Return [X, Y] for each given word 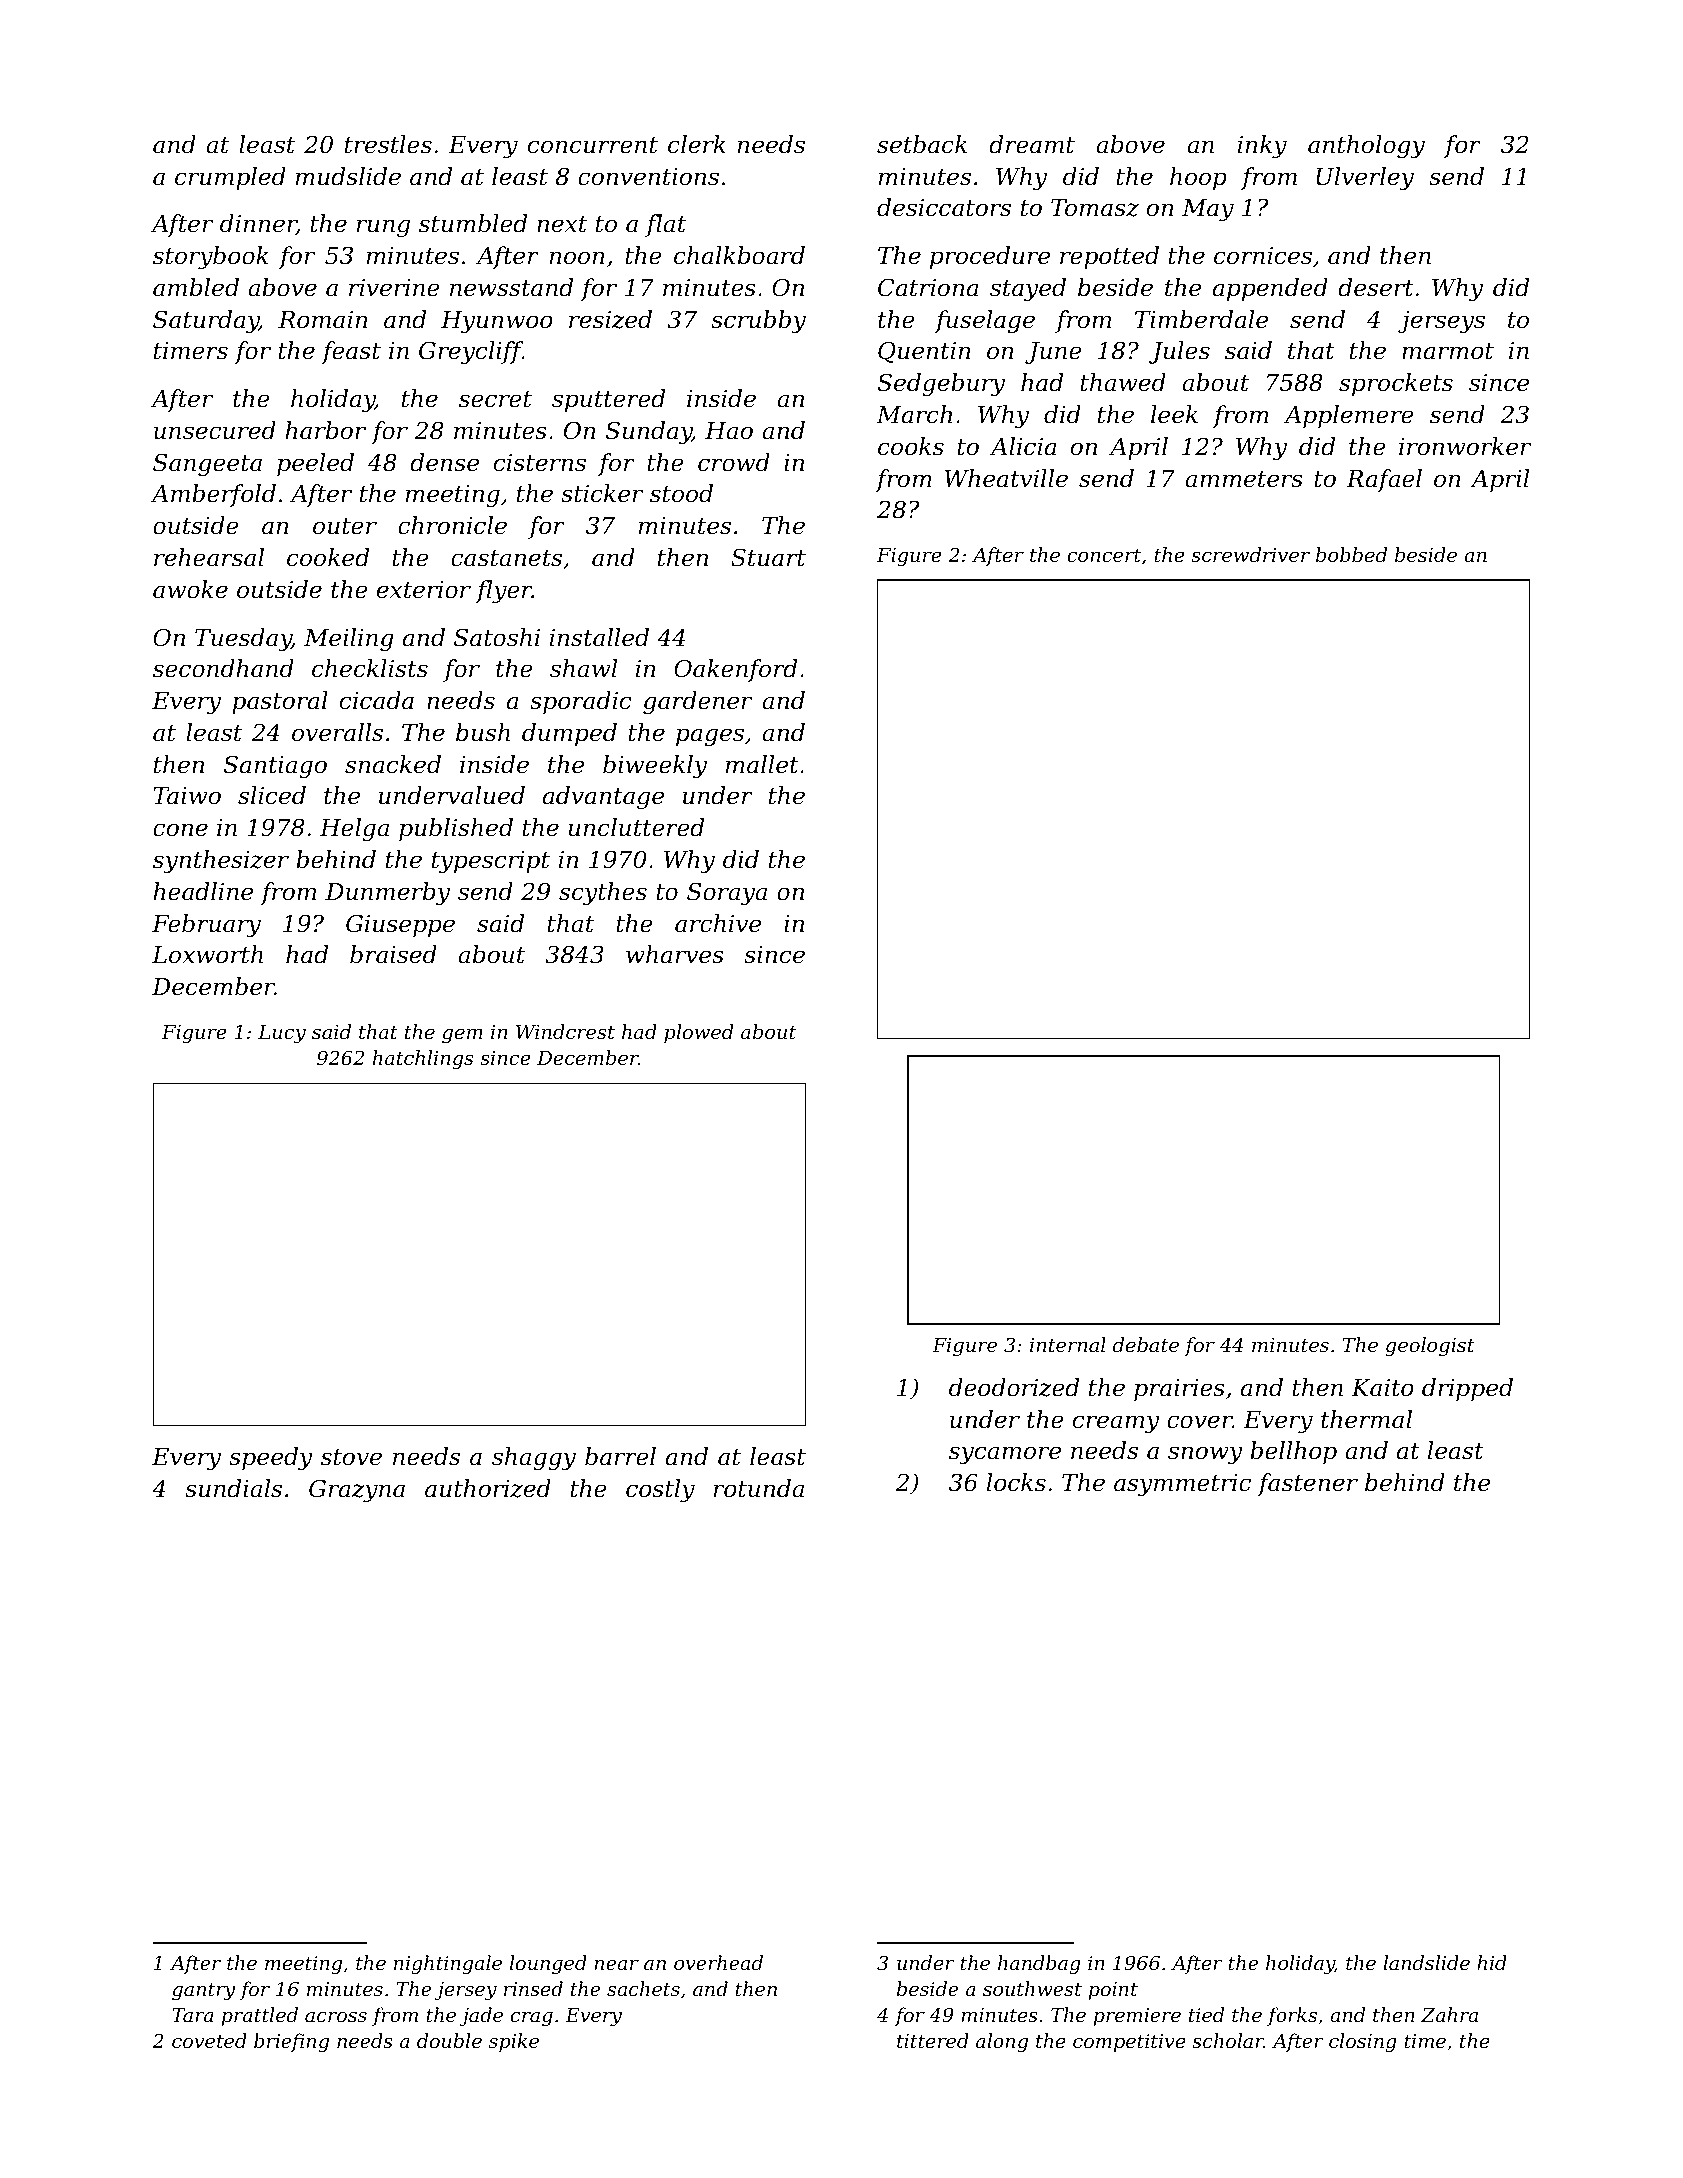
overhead [718, 1962]
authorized [488, 1488]
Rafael [1384, 480]
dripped [1467, 1389]
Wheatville [1006, 478]
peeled [315, 464]
